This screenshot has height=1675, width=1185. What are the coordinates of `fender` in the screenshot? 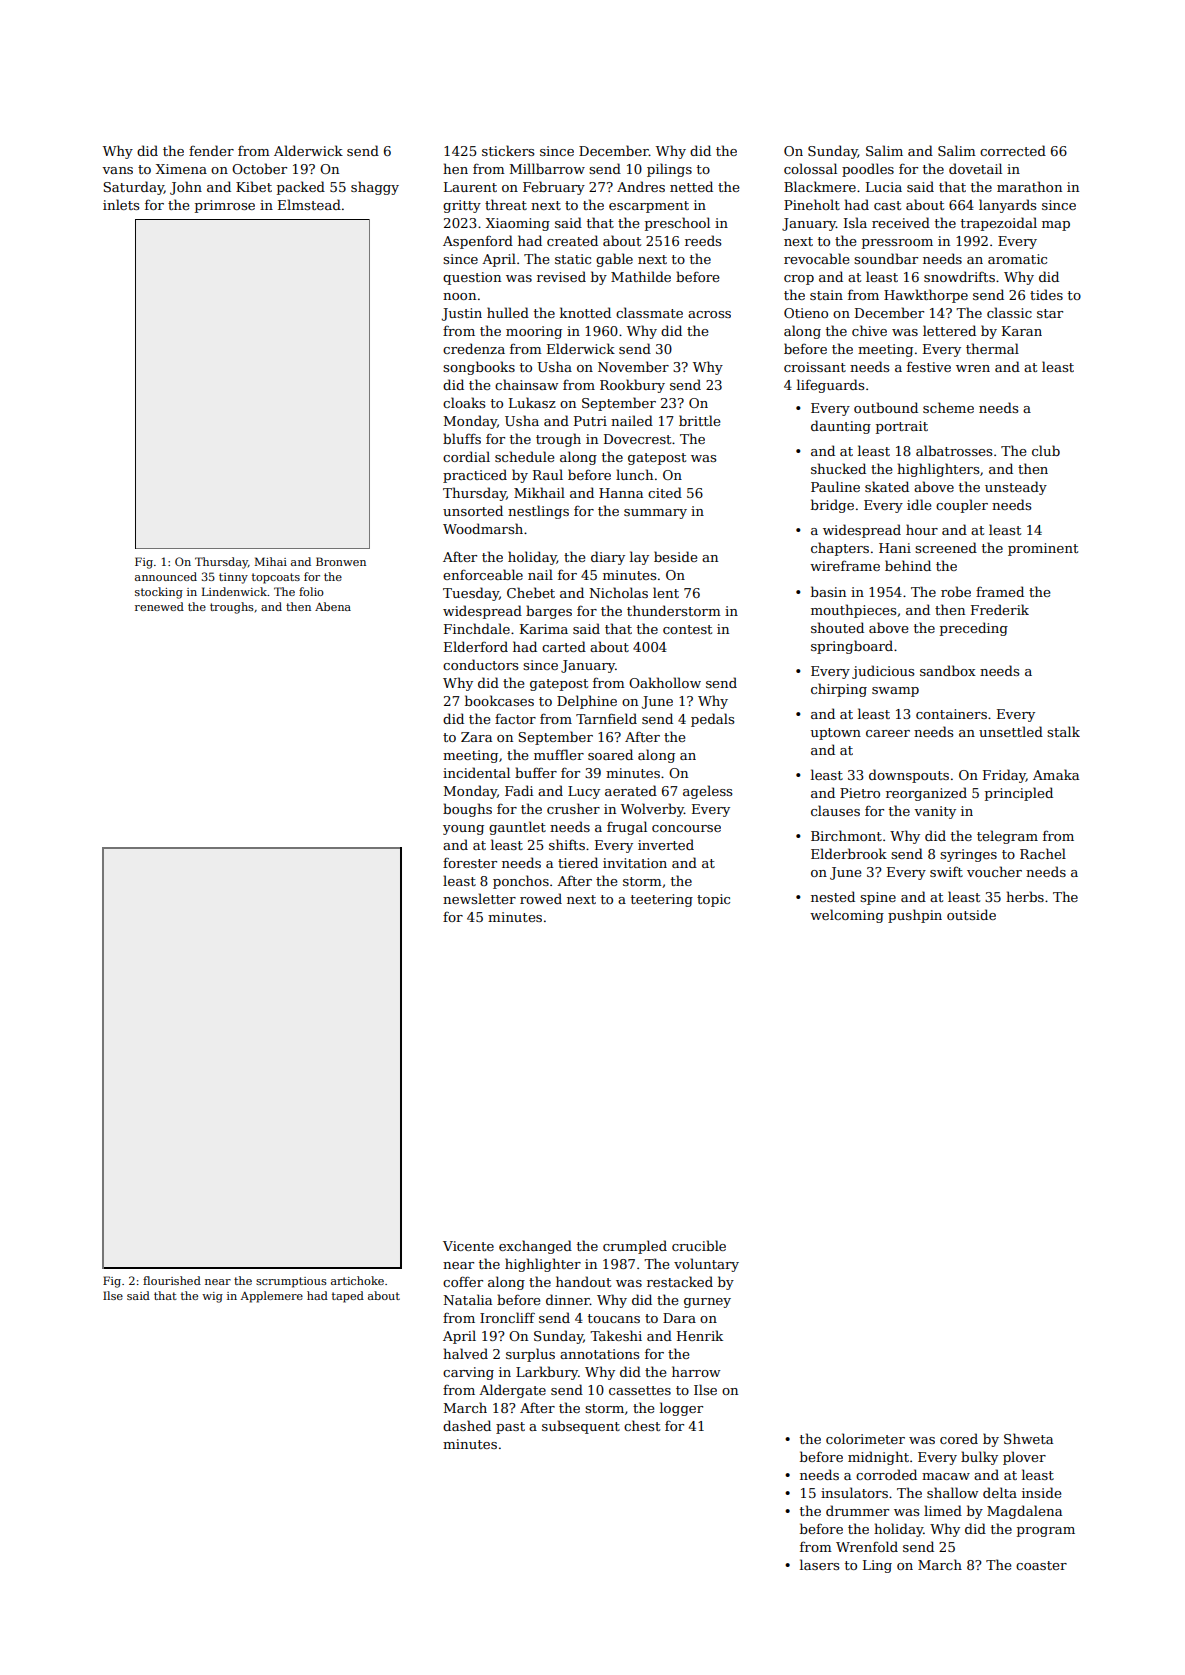 It's located at (211, 150).
